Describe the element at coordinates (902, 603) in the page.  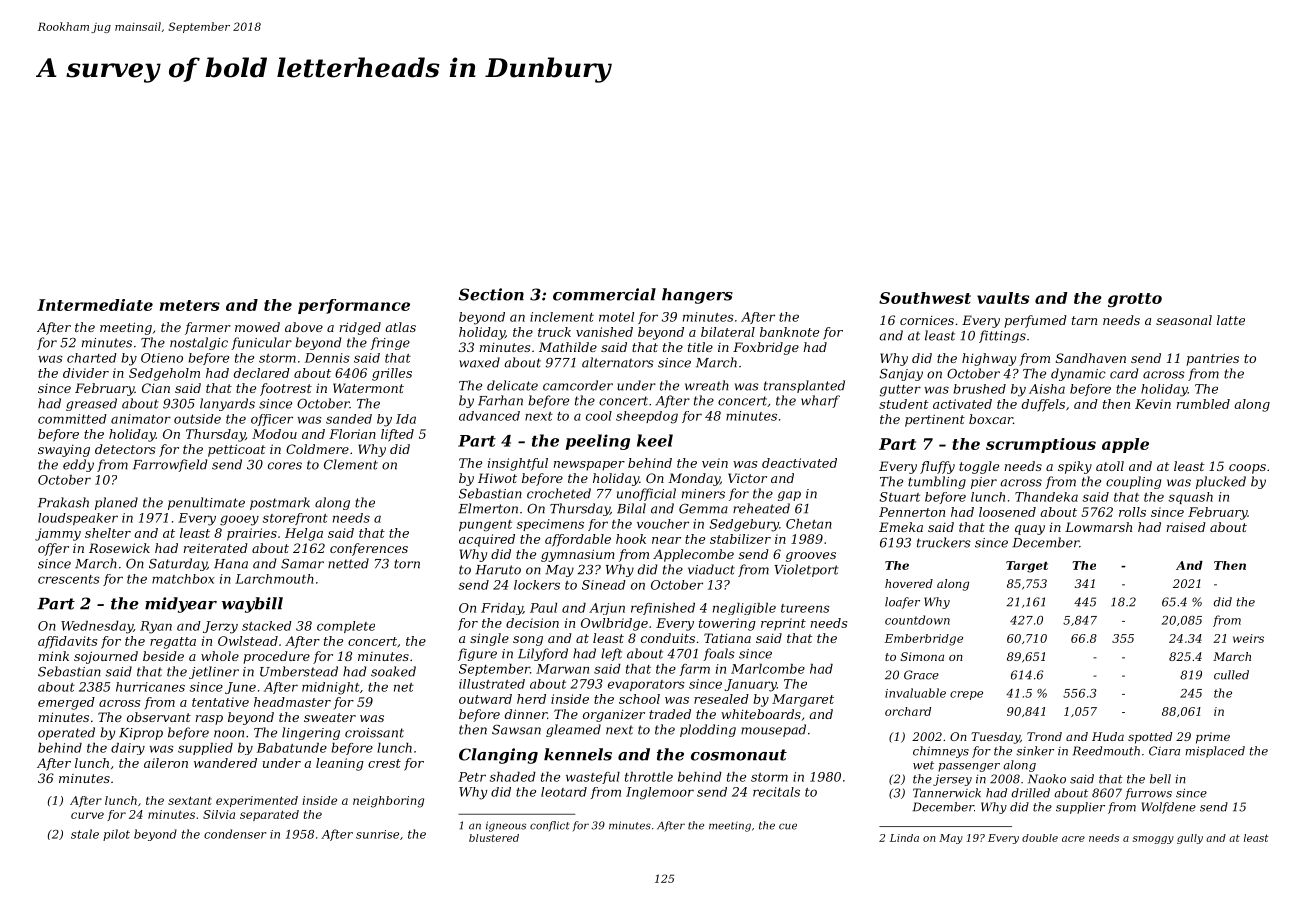
I see `loafer` at that location.
